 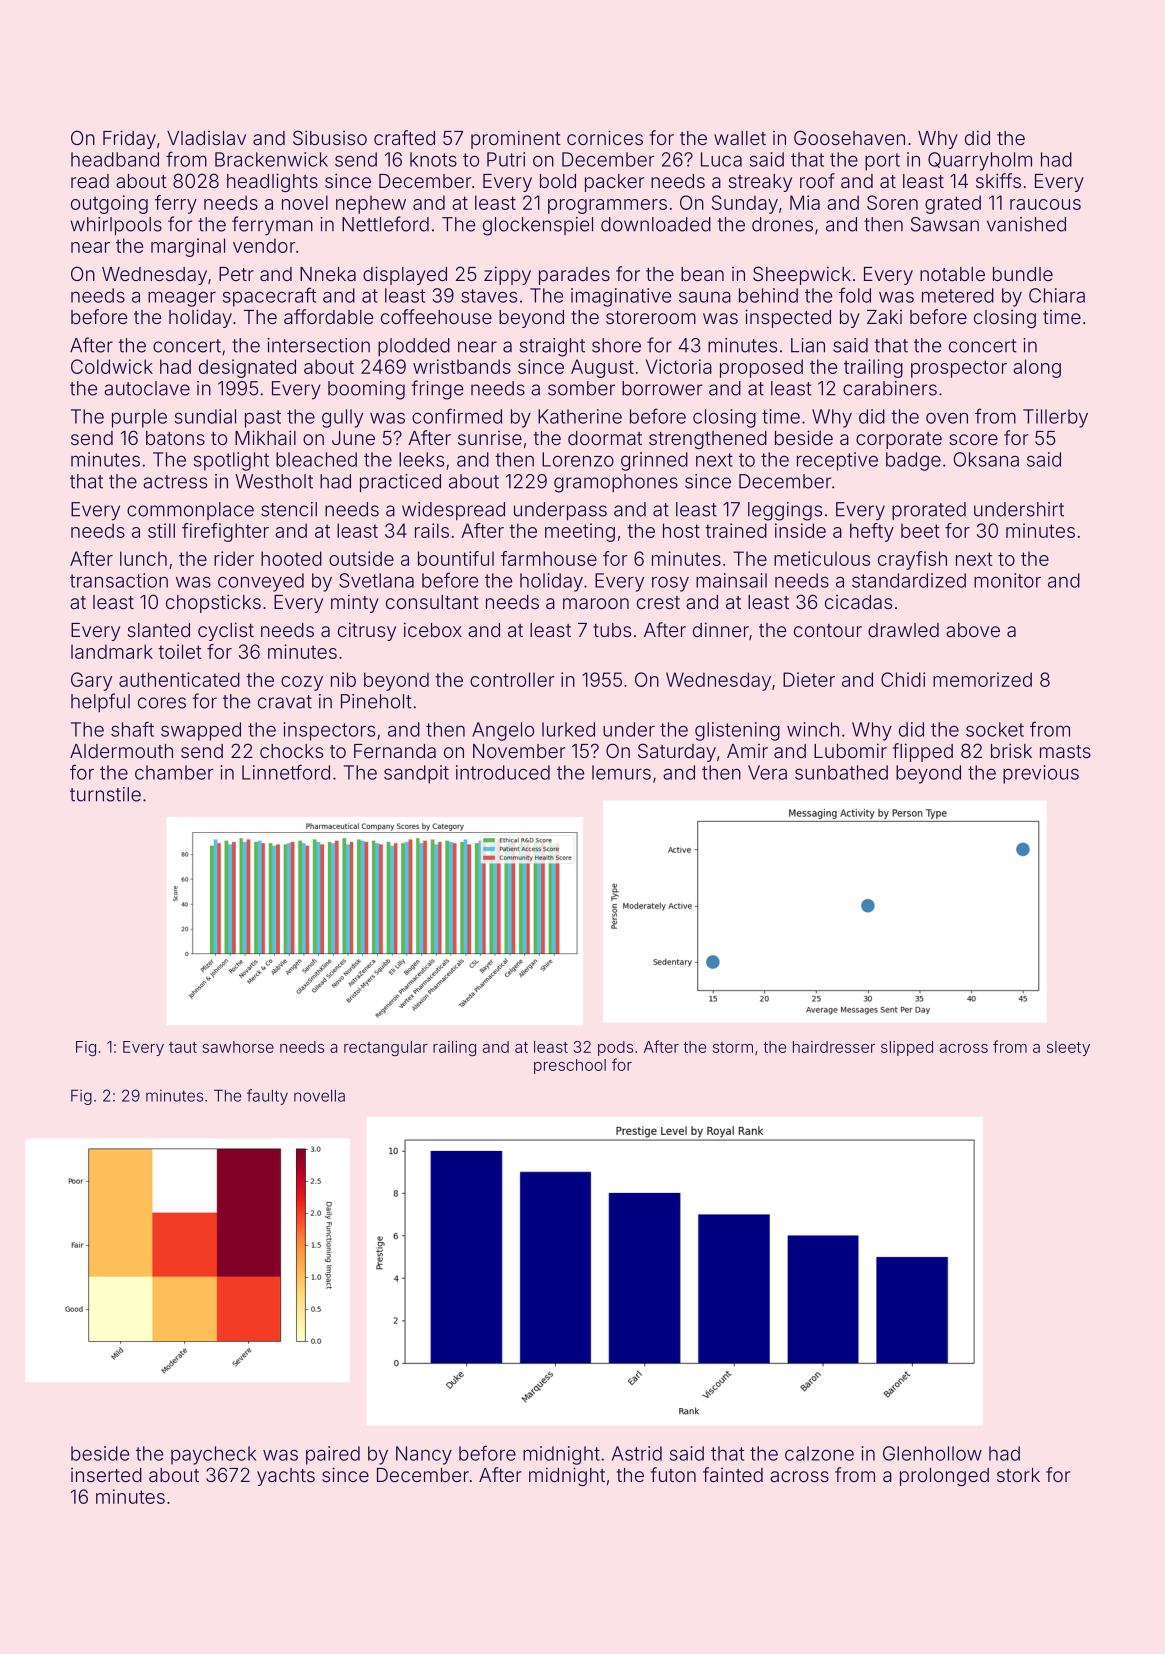 What do you see at coordinates (615, 1048) in the image?
I see `pods` at bounding box center [615, 1048].
